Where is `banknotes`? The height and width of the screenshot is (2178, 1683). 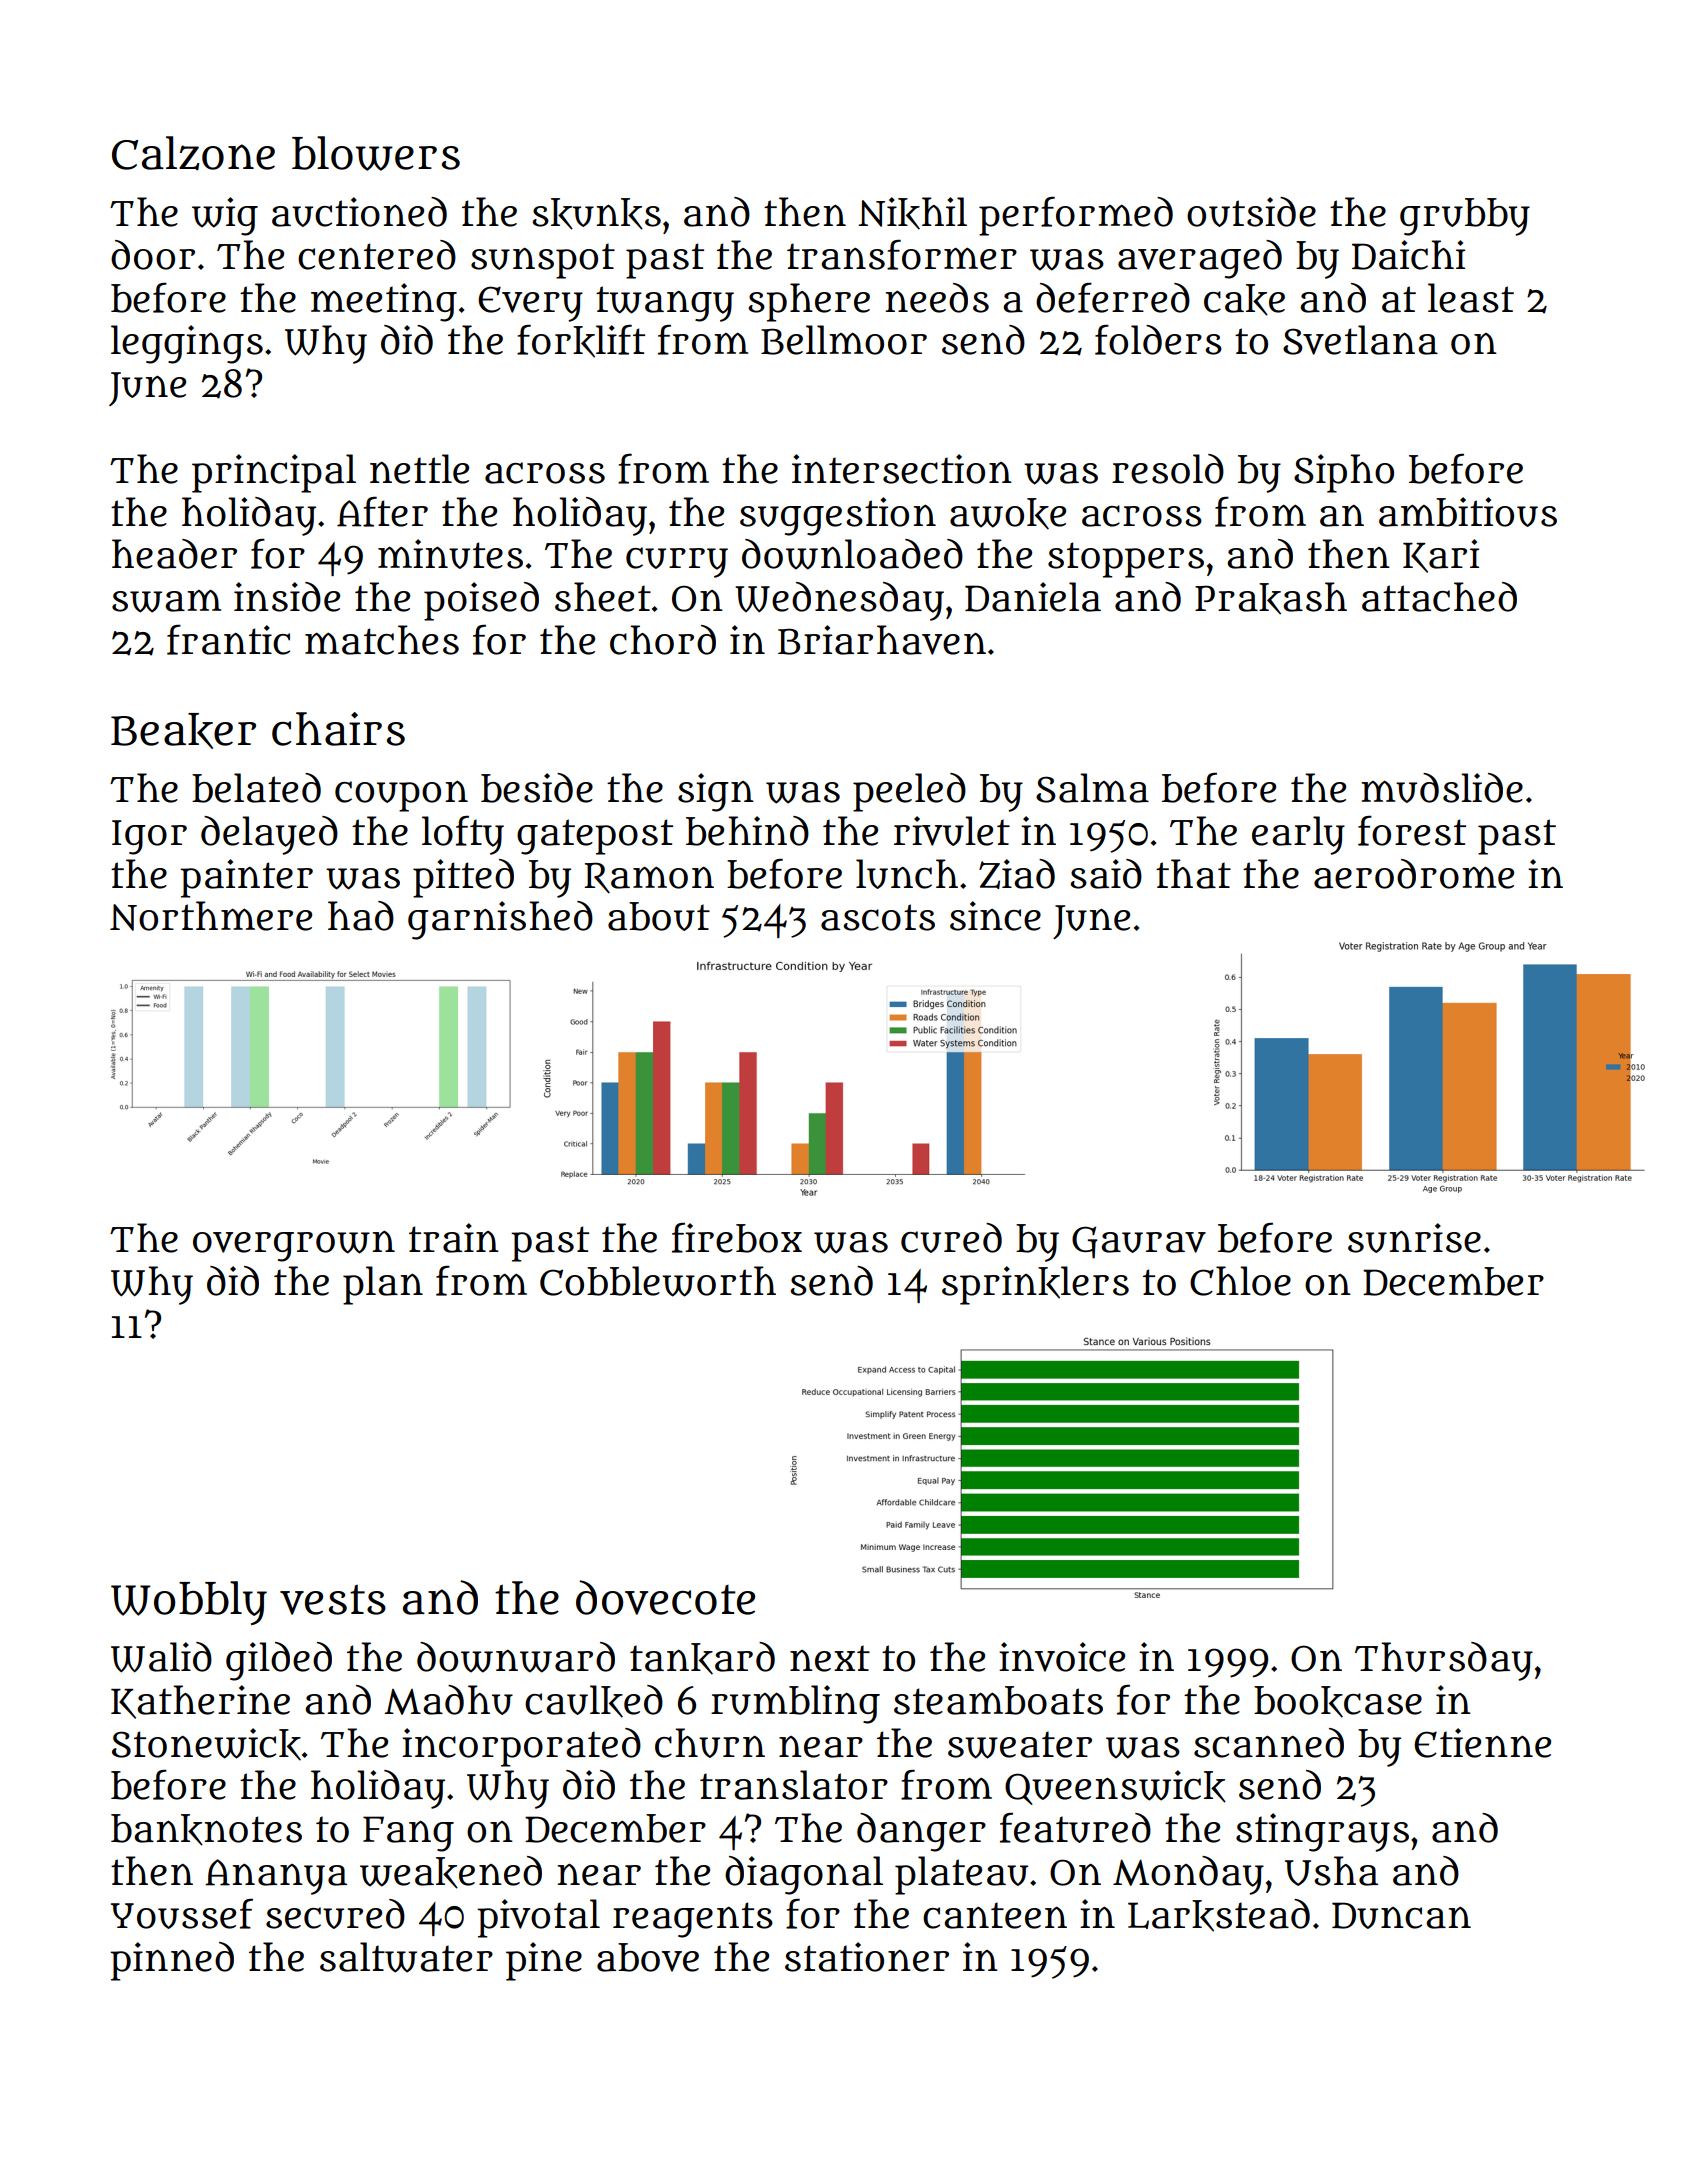
banknotes is located at coordinates (206, 1830).
